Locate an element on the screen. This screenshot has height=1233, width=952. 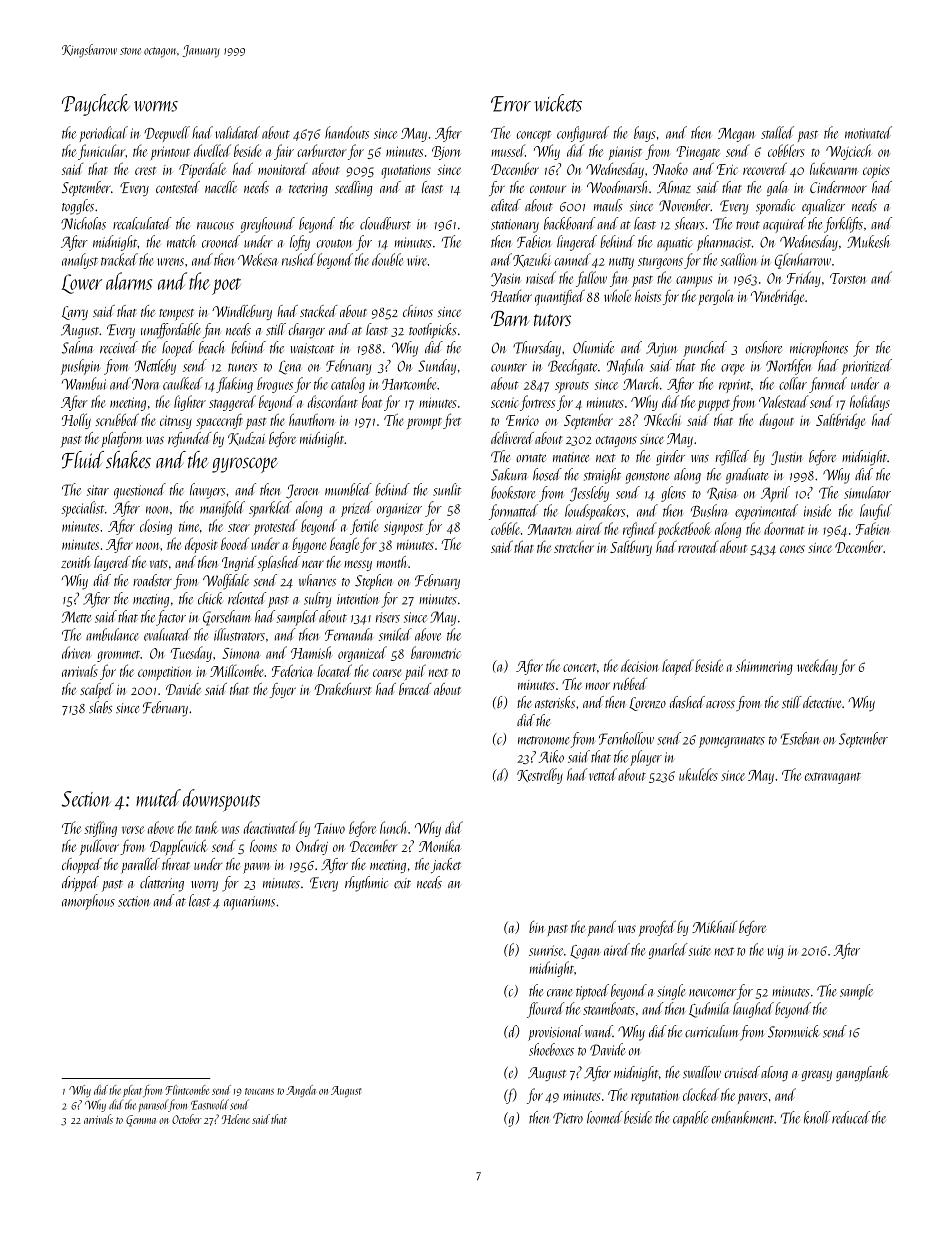
Kestrelby is located at coordinates (540, 776).
